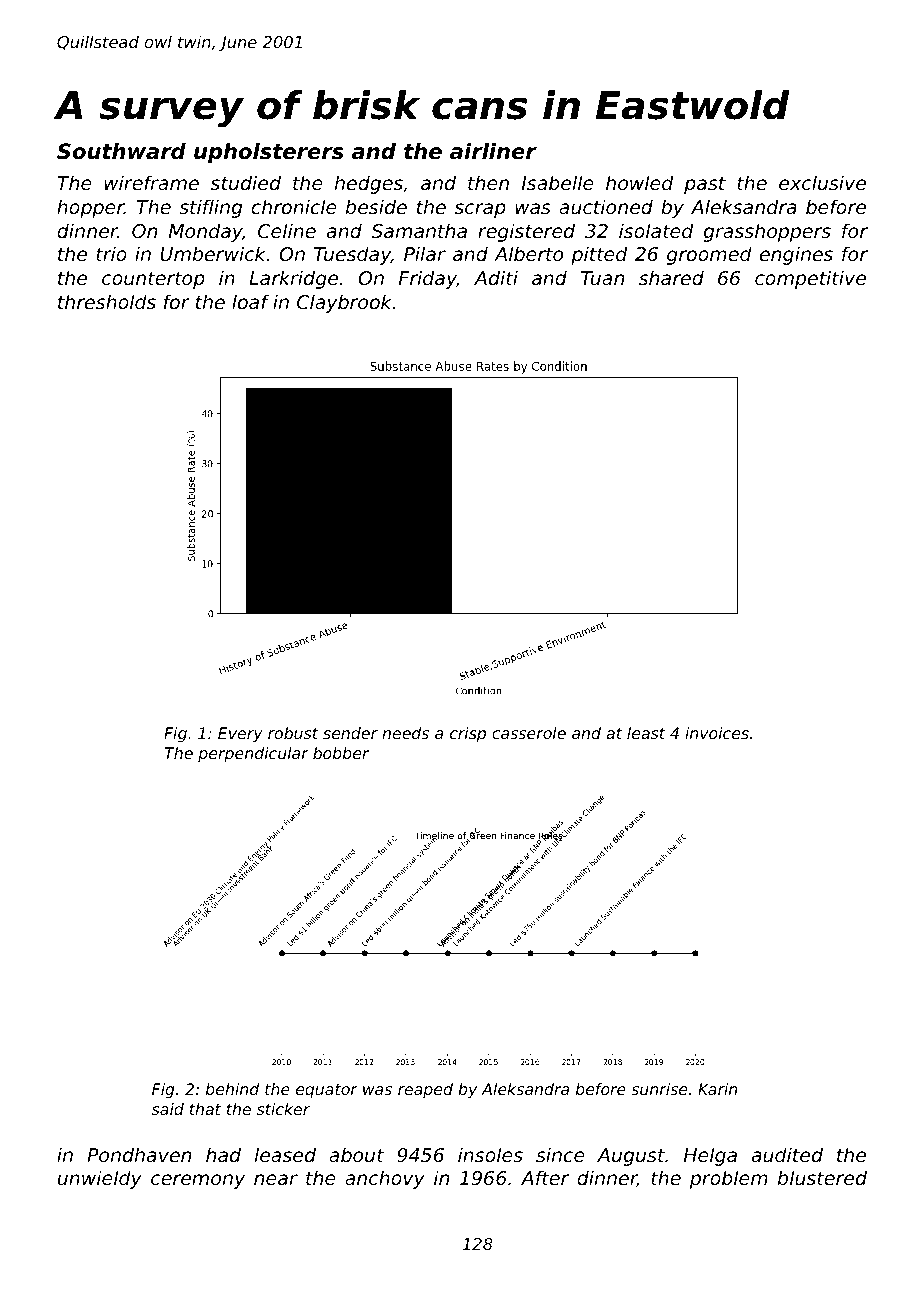  What do you see at coordinates (153, 280) in the screenshot?
I see `countertop` at bounding box center [153, 280].
